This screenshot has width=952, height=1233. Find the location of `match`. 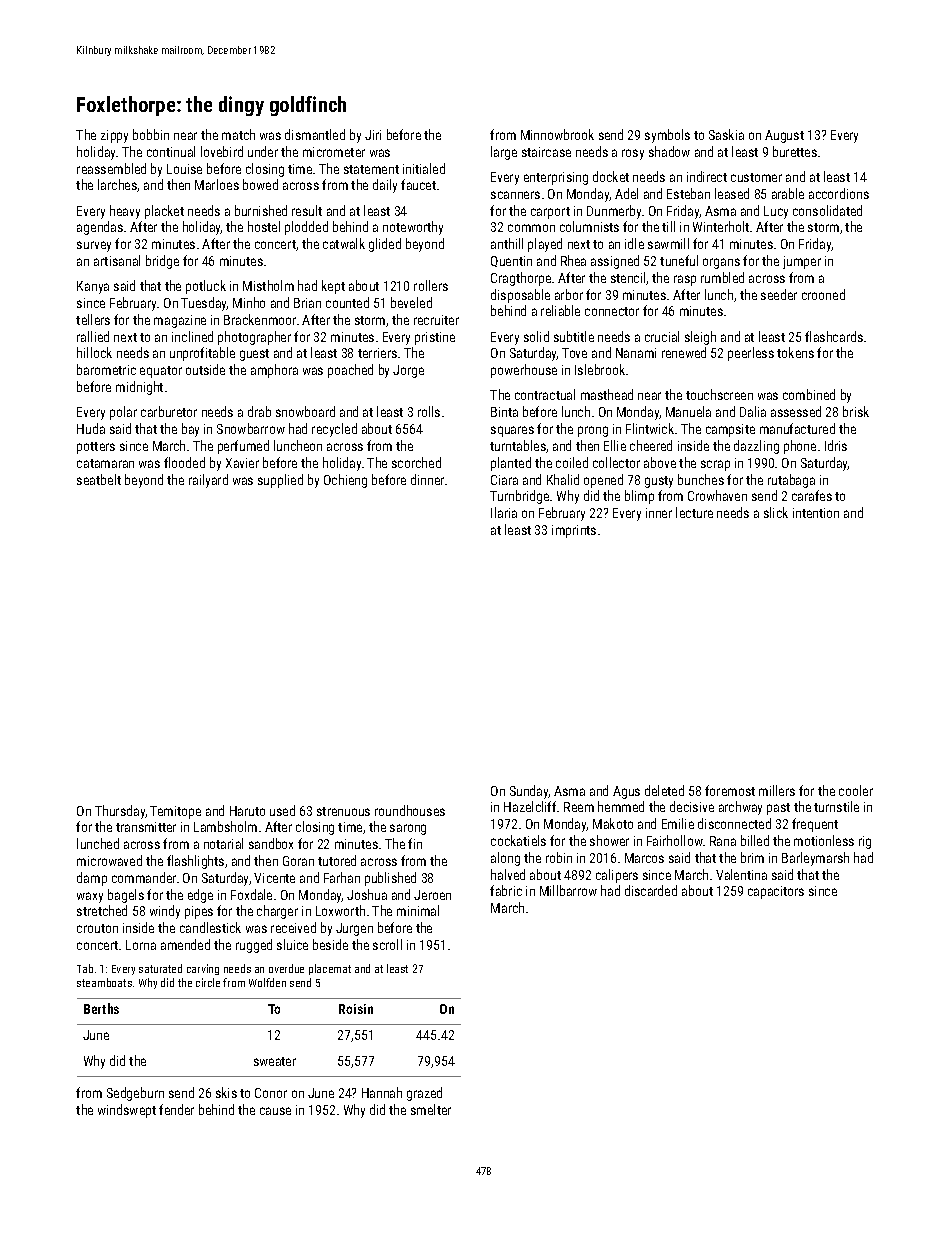

match is located at coordinates (238, 134).
